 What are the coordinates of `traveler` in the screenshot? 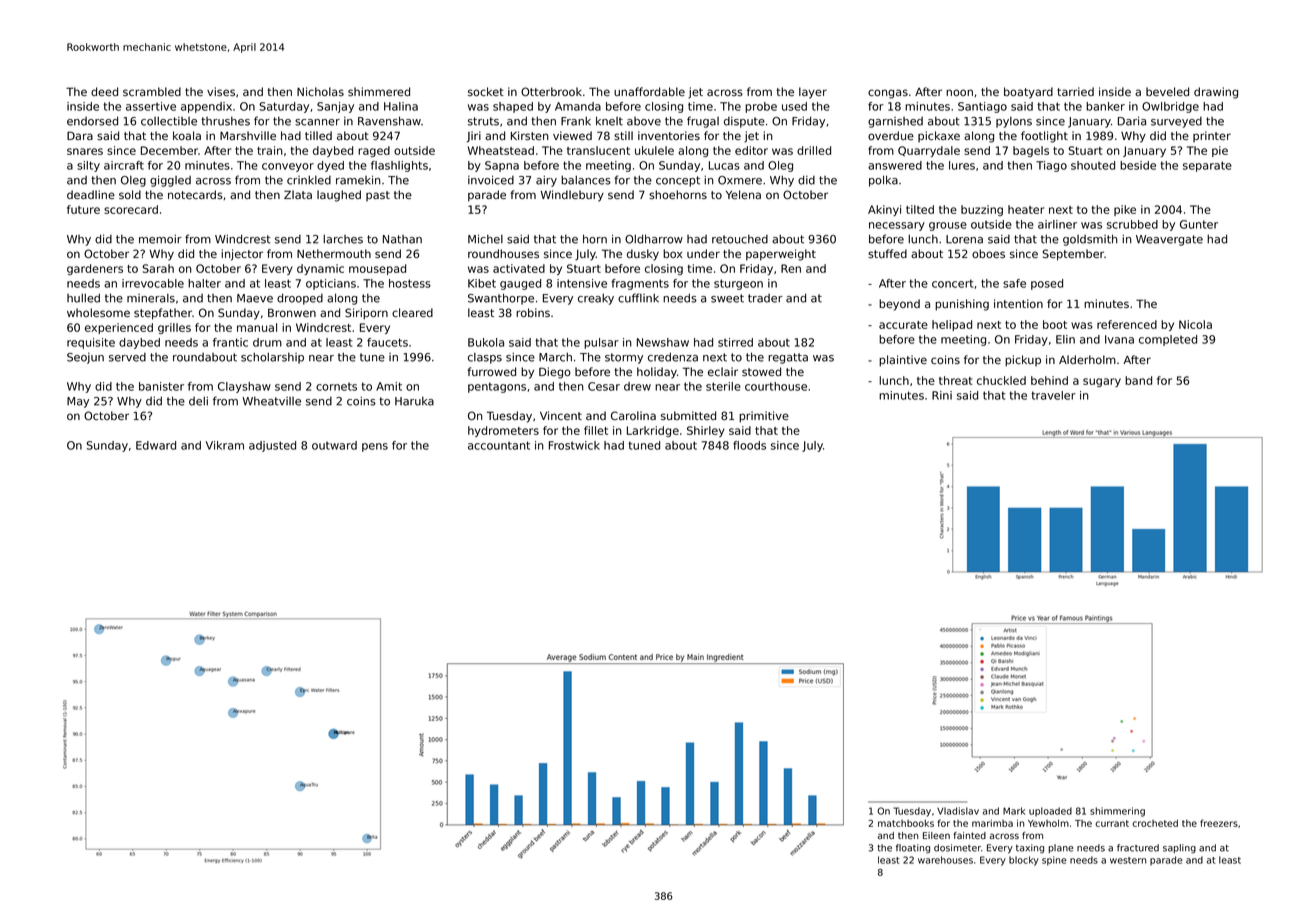 It's located at (1053, 395).
